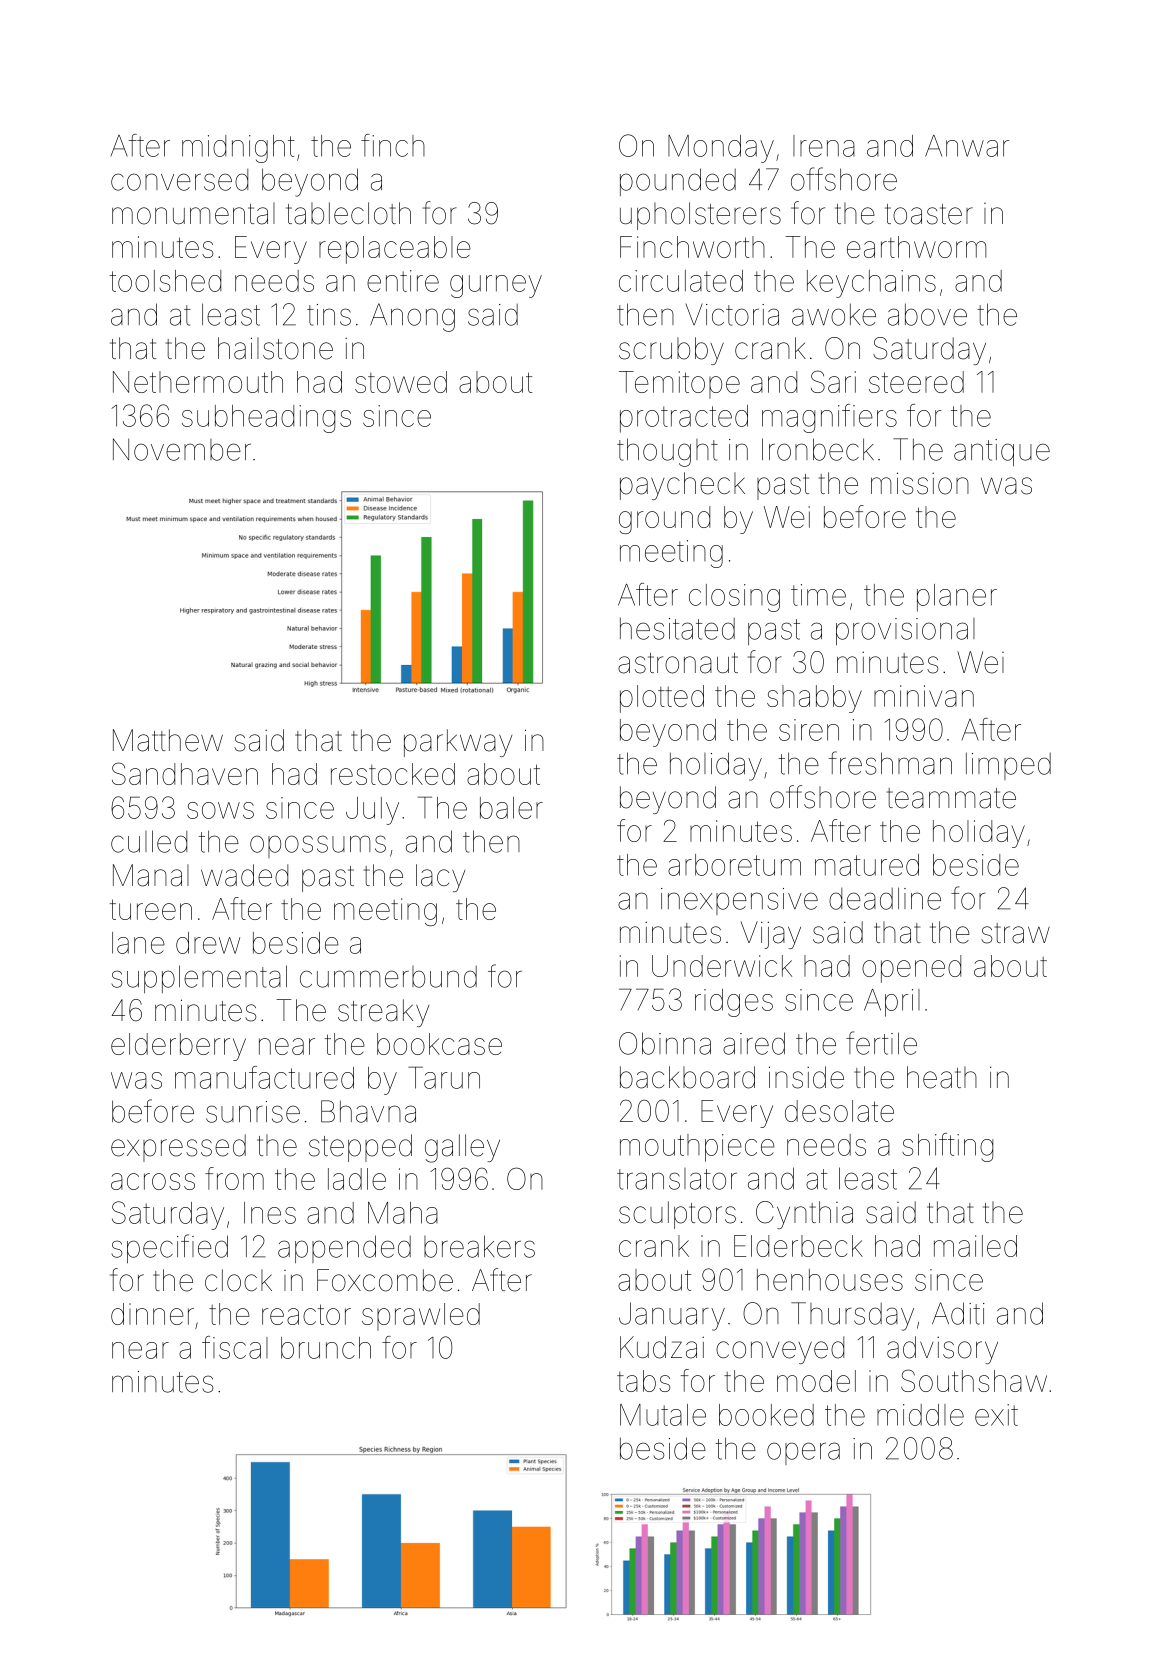 This screenshot has width=1165, height=1654. Describe the element at coordinates (479, 1246) in the screenshot. I see `breakers` at that location.
